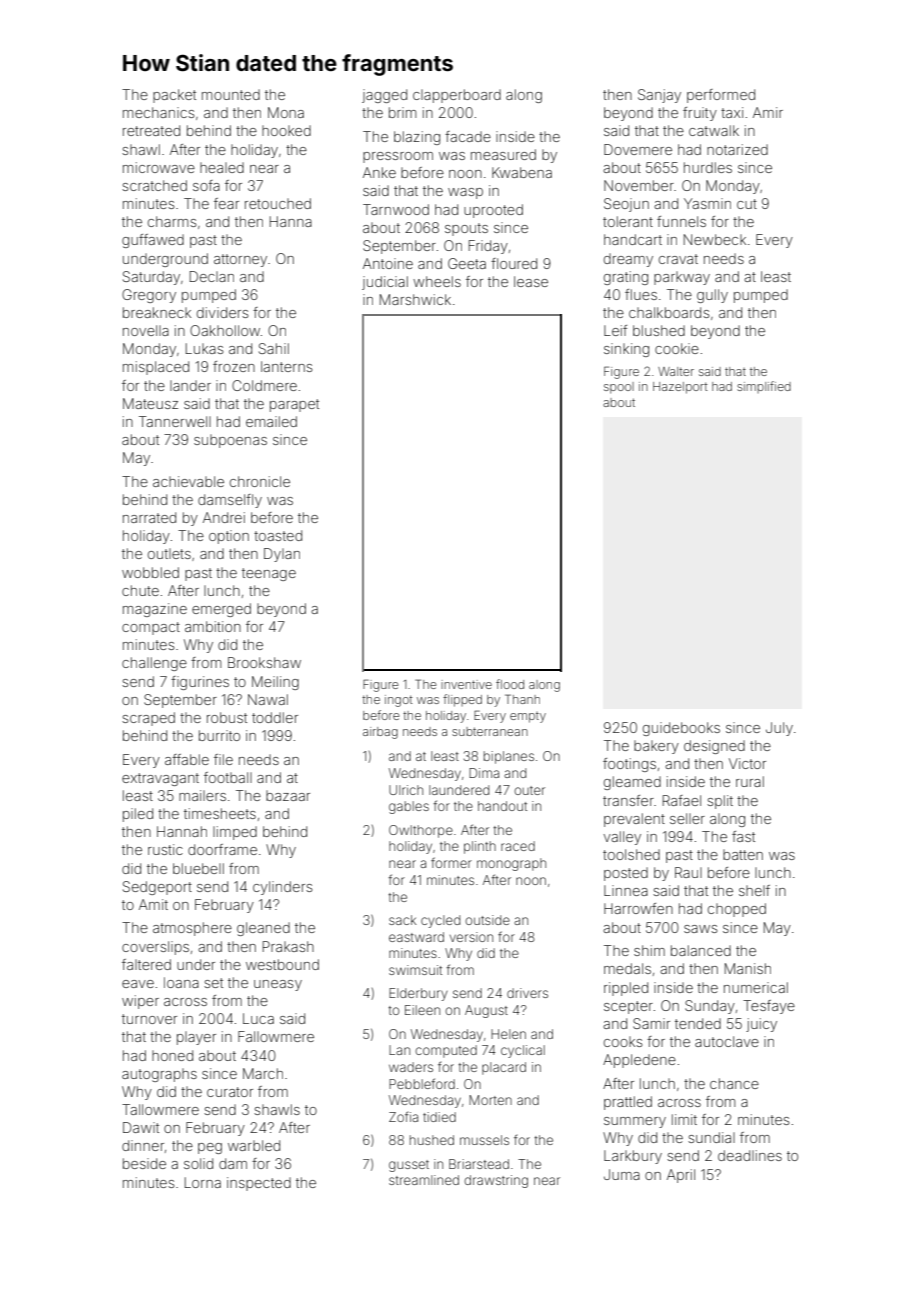  I want to click on flood, so click(510, 684).
